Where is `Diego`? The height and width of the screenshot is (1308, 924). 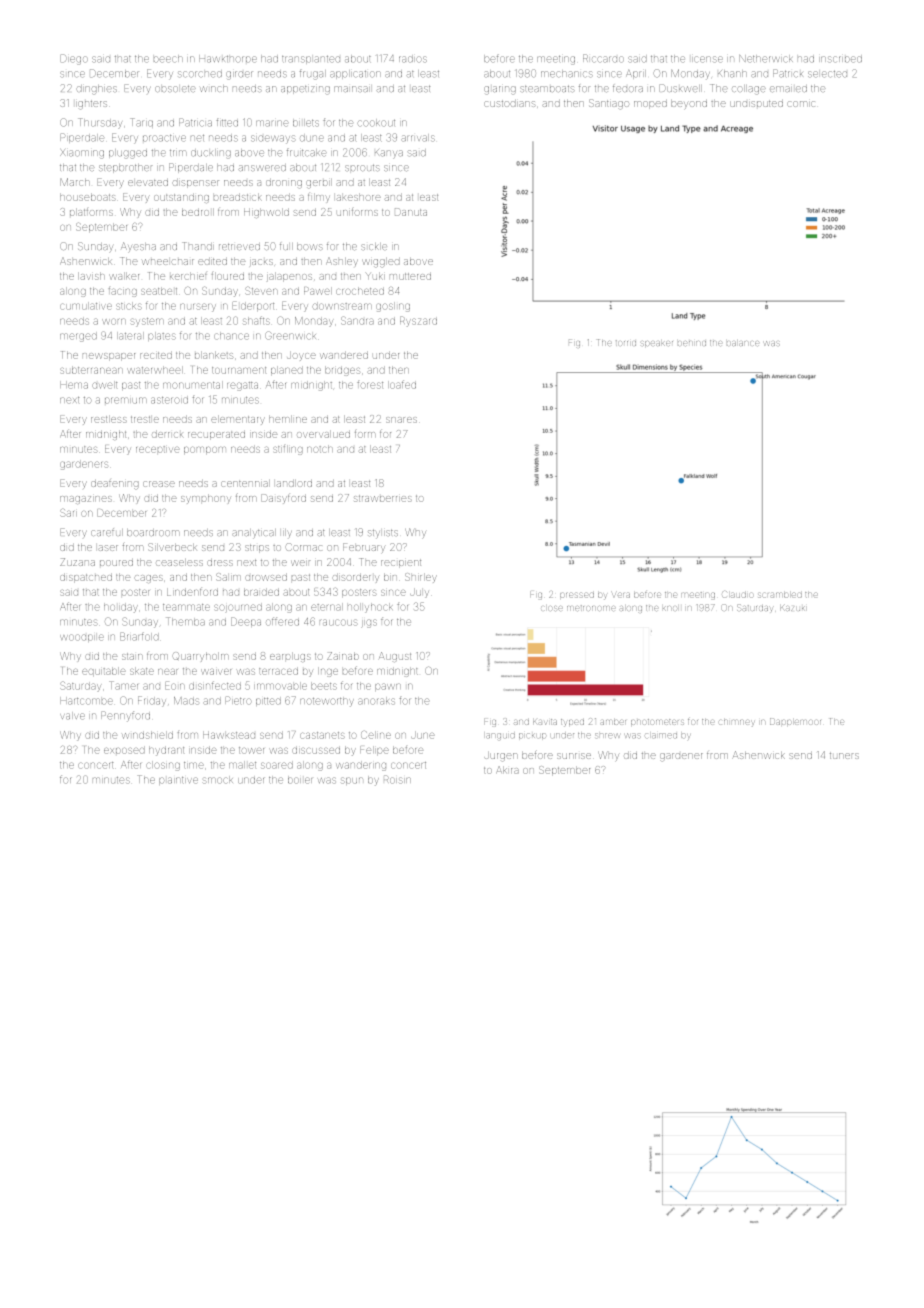
Diego is located at coordinates (74, 59).
